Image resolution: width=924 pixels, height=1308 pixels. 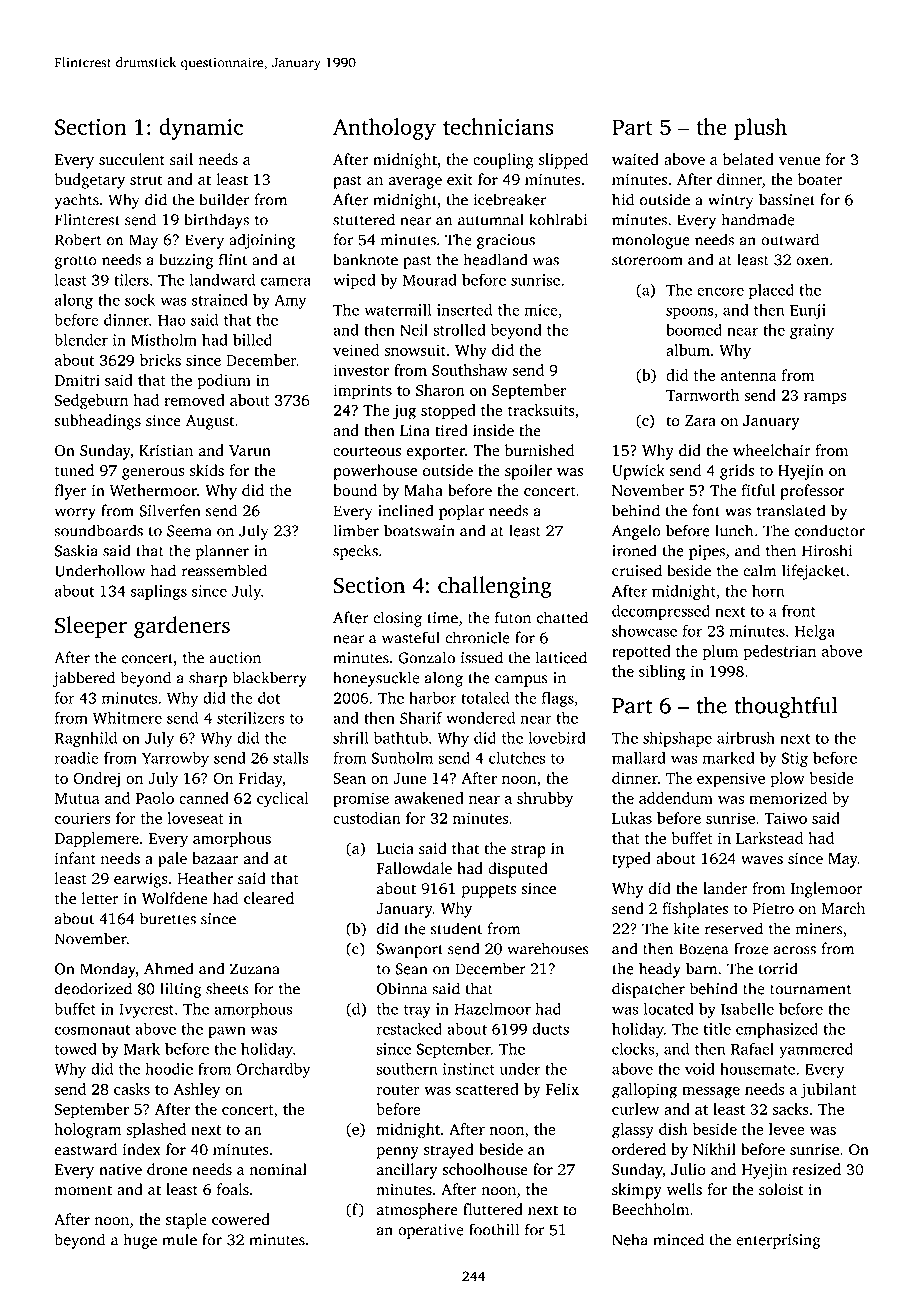 What do you see at coordinates (748, 159) in the screenshot?
I see `belated` at bounding box center [748, 159].
